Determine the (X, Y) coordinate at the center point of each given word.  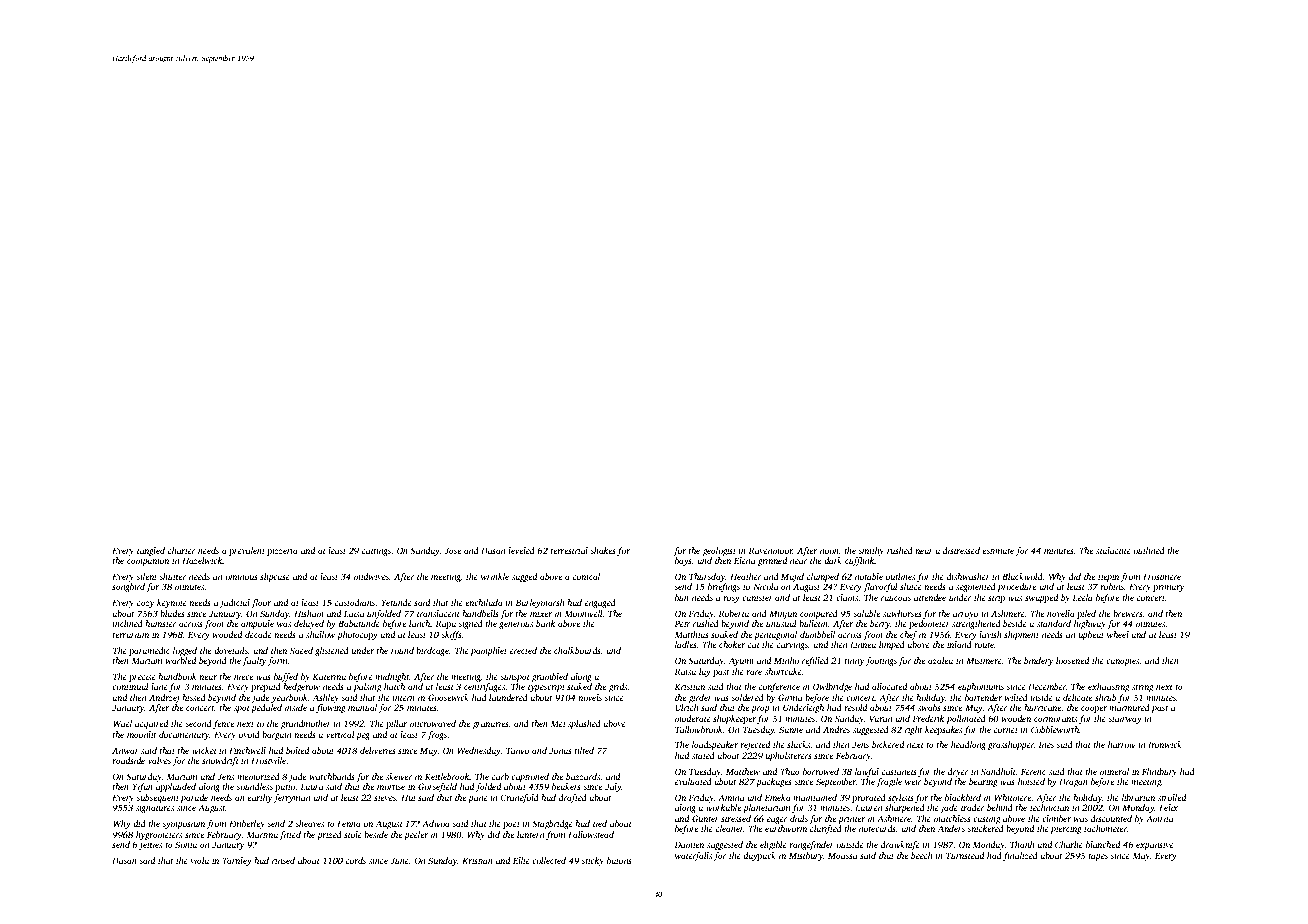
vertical (340, 734)
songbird (128, 587)
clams (847, 597)
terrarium (130, 634)
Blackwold (1022, 576)
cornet (1006, 730)
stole (353, 834)
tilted (584, 750)
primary (1169, 587)
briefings (724, 587)
